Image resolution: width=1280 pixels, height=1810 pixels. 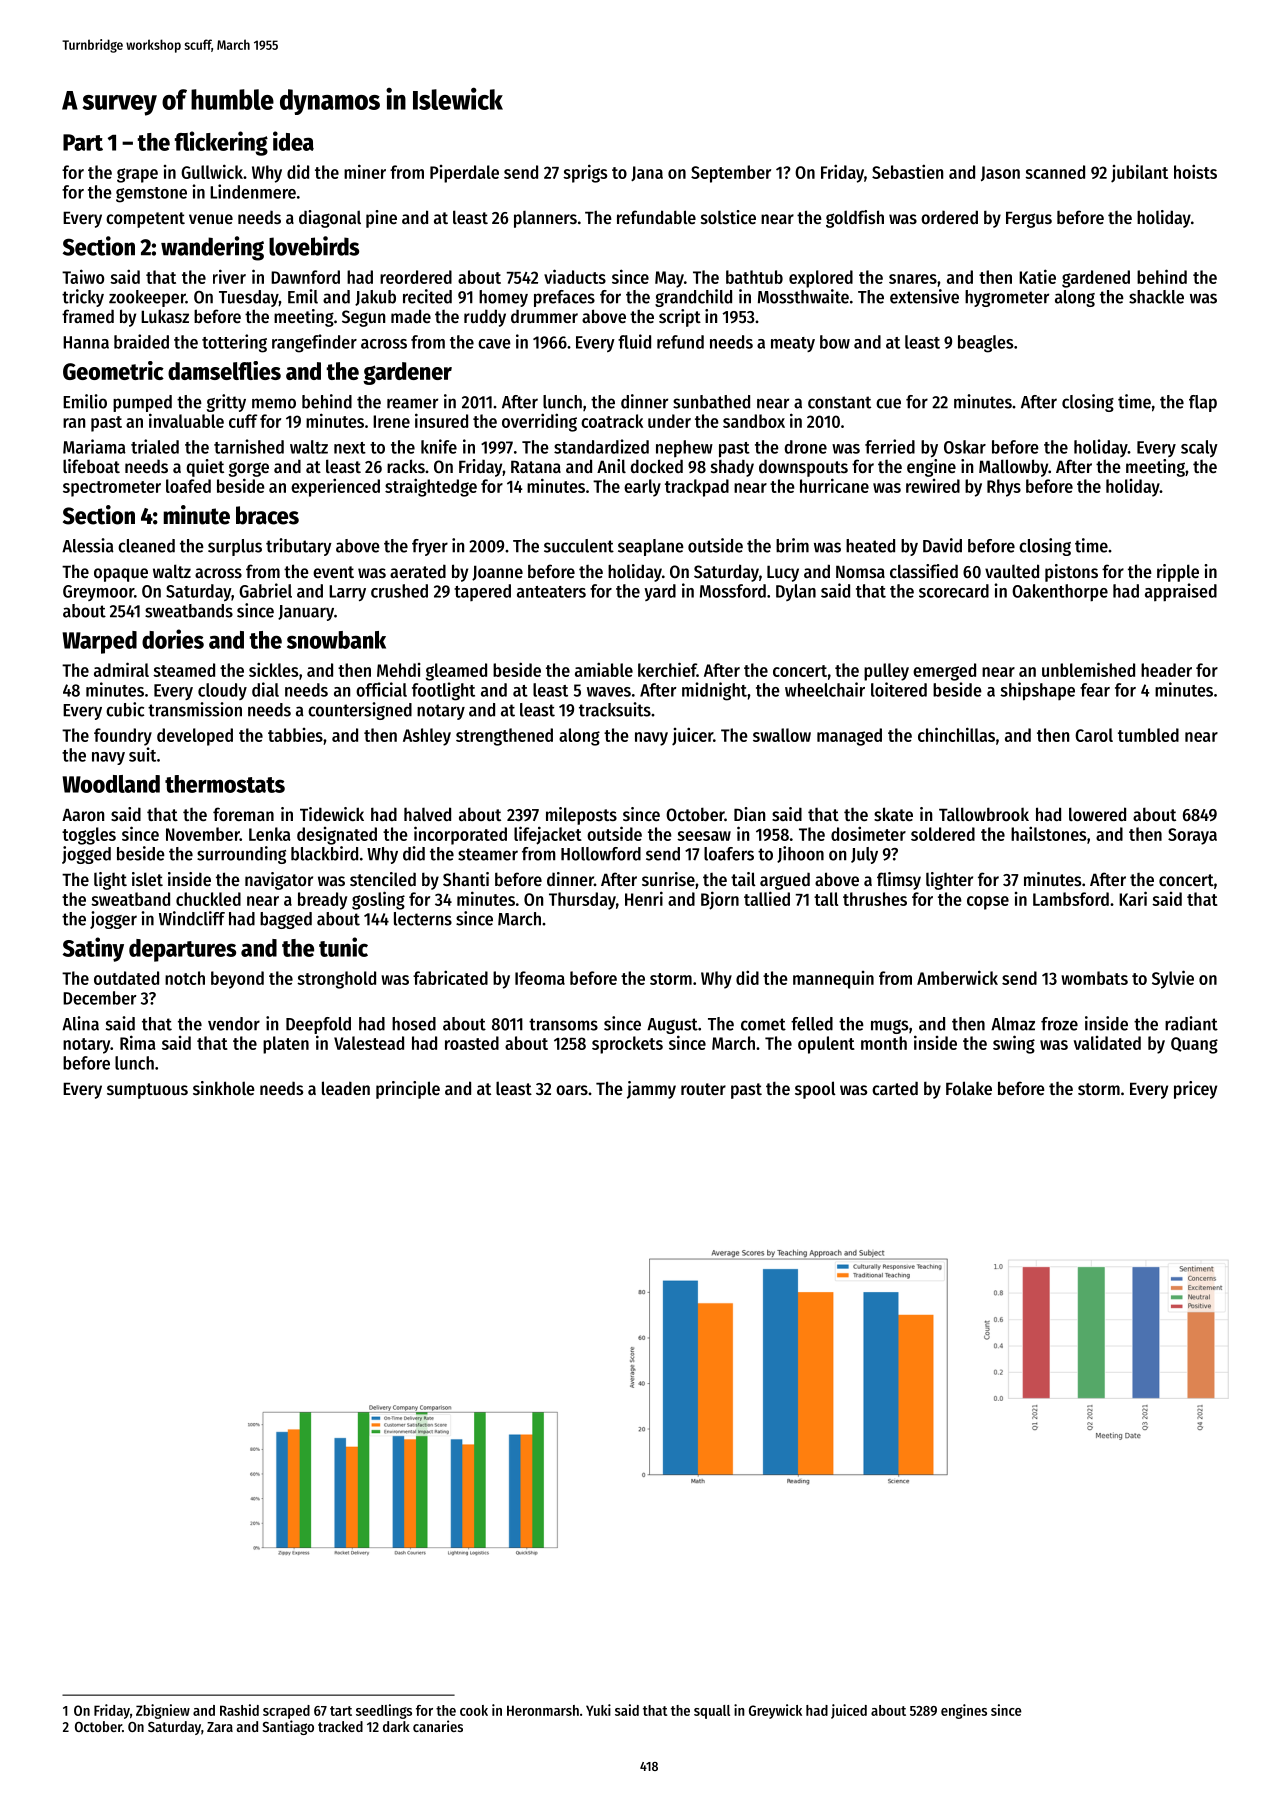 What do you see at coordinates (612, 421) in the screenshot?
I see `coatrack` at bounding box center [612, 421].
